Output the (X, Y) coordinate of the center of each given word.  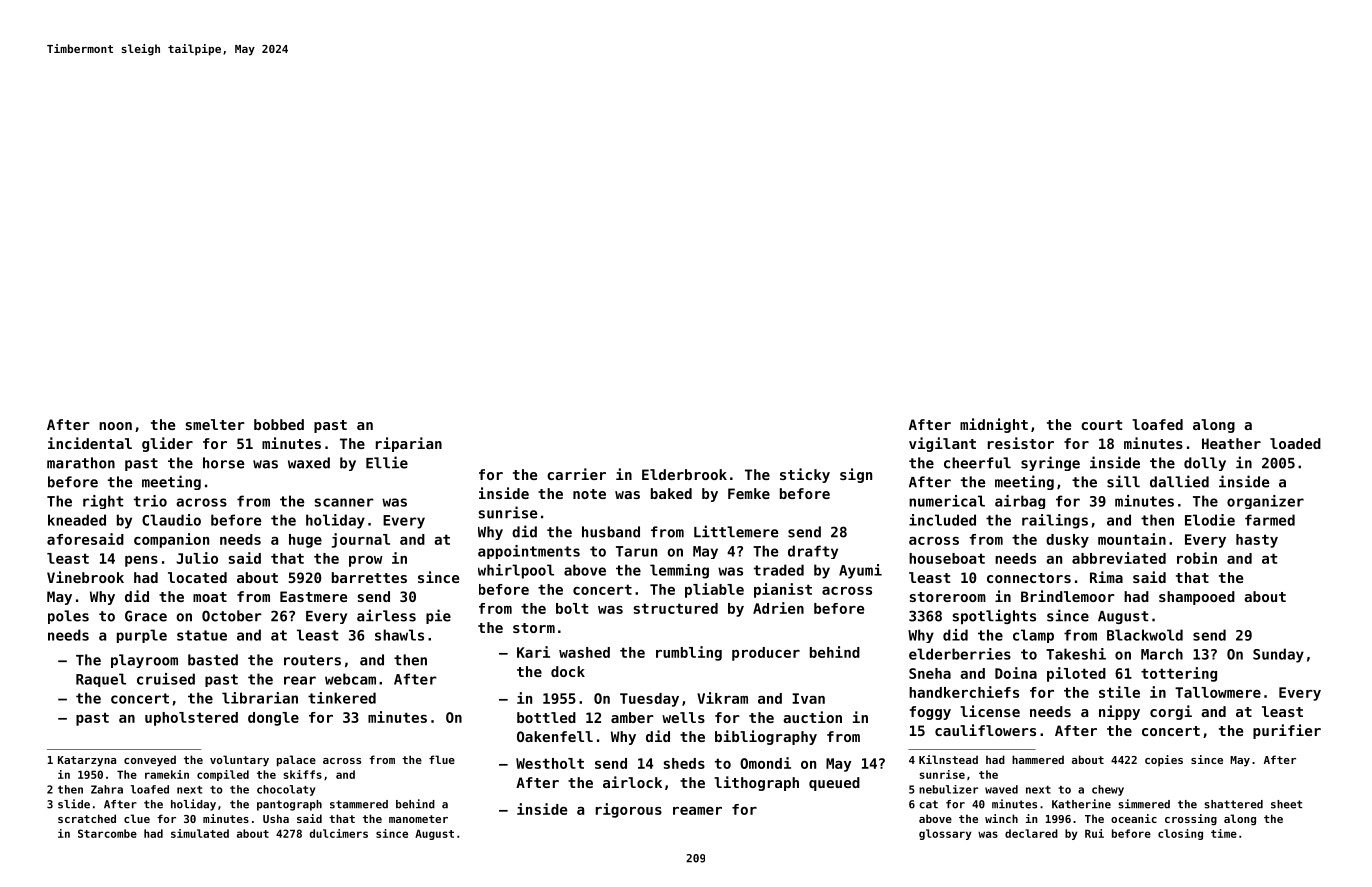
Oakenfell (555, 736)
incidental (90, 443)
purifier (1287, 731)
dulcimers (339, 833)
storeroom (947, 597)
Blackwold (1145, 635)
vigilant (942, 444)
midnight (994, 425)
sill (1123, 481)
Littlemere (736, 531)
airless (386, 615)
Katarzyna (87, 761)
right (103, 502)
